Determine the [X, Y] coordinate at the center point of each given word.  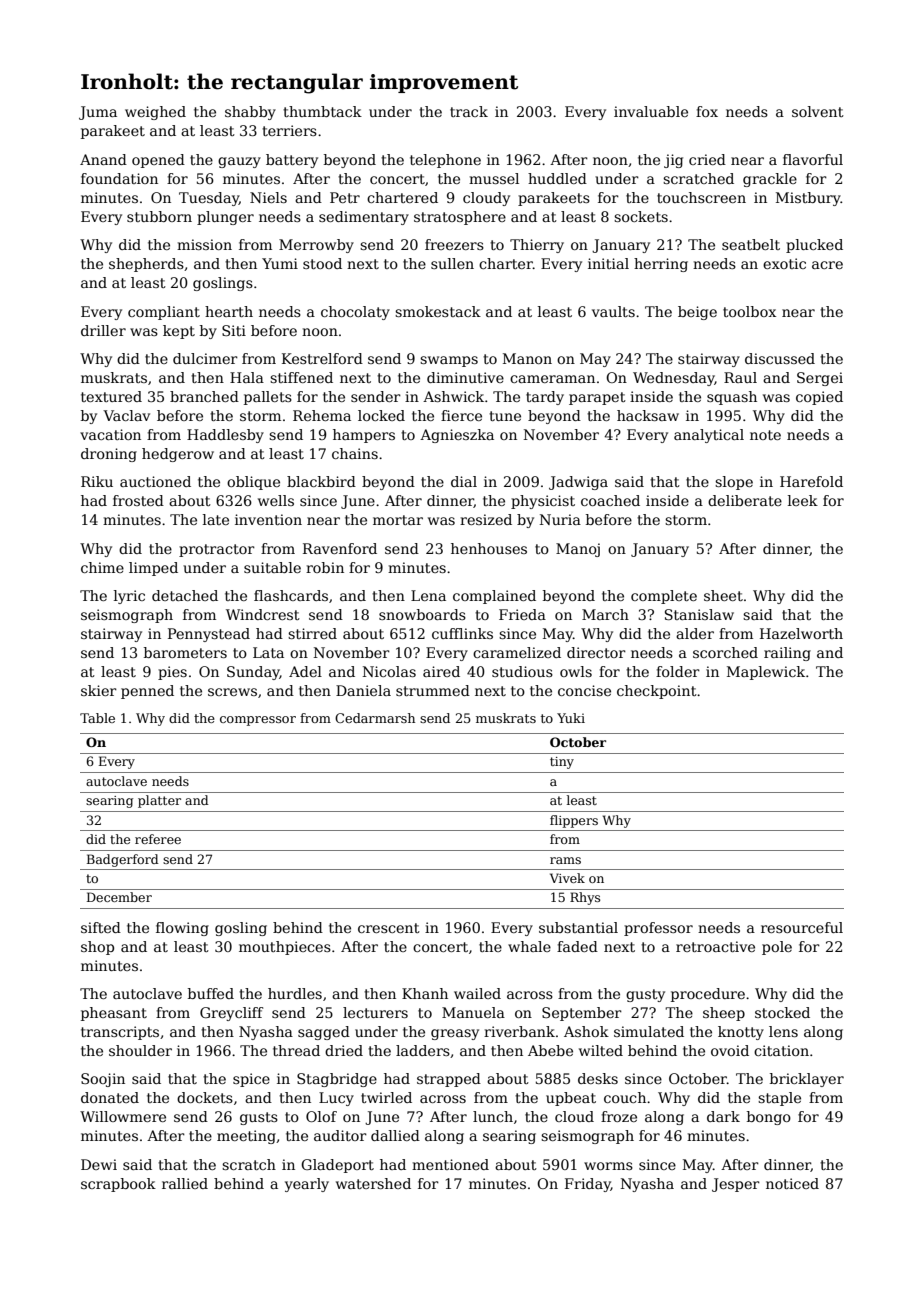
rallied [185, 1183]
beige [697, 313]
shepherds [146, 265]
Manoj [578, 550]
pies [172, 673]
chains [355, 453]
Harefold [811, 481]
